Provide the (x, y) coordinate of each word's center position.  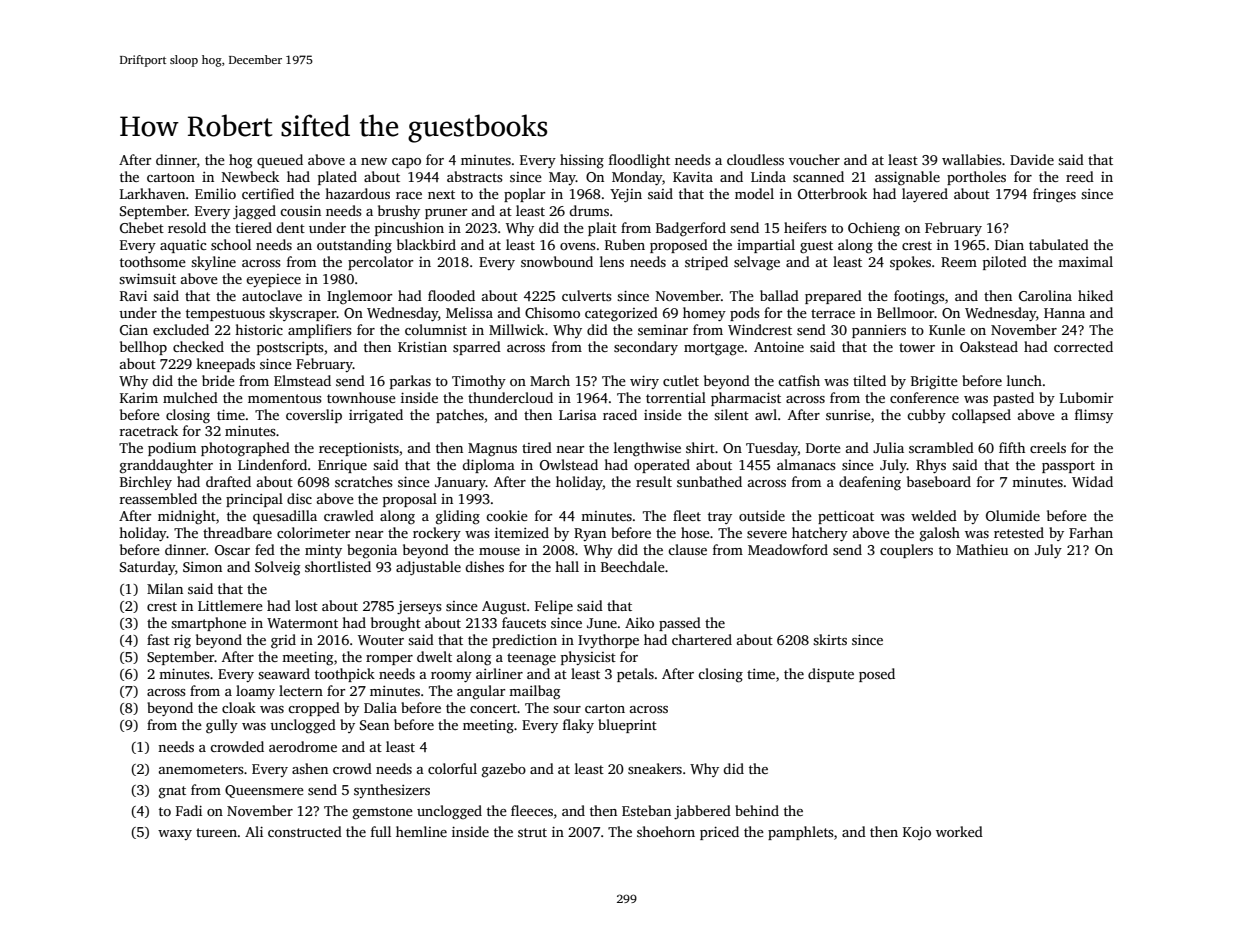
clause (687, 549)
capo (406, 163)
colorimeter (313, 532)
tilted (869, 380)
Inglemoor (359, 297)
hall (567, 566)
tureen (216, 832)
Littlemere (230, 605)
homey (704, 314)
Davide (1032, 159)
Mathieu (982, 549)
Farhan (1091, 532)
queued (280, 161)
